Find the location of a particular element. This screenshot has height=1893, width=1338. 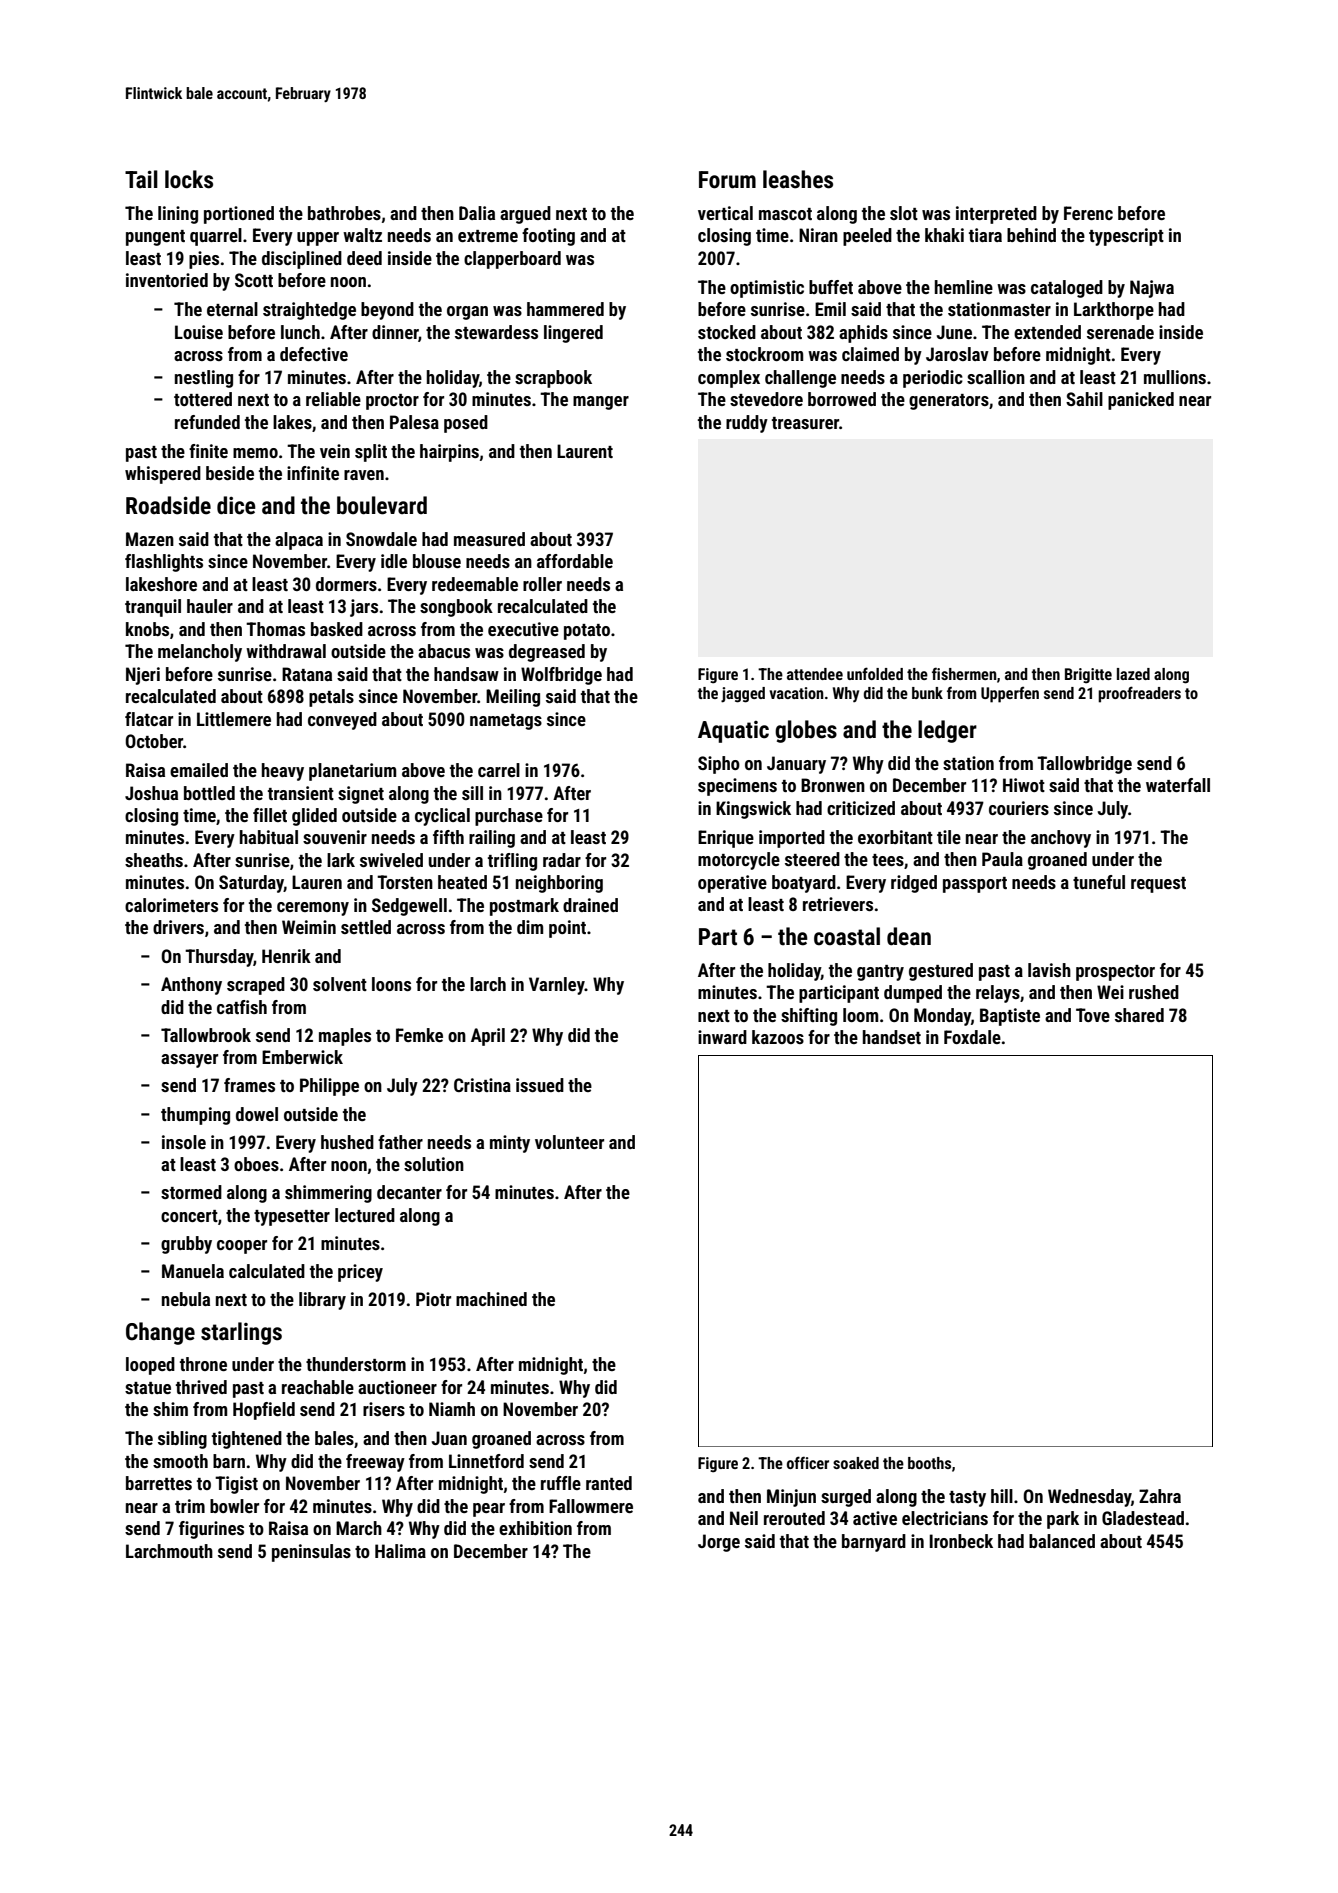

Njeri is located at coordinates (143, 676).
